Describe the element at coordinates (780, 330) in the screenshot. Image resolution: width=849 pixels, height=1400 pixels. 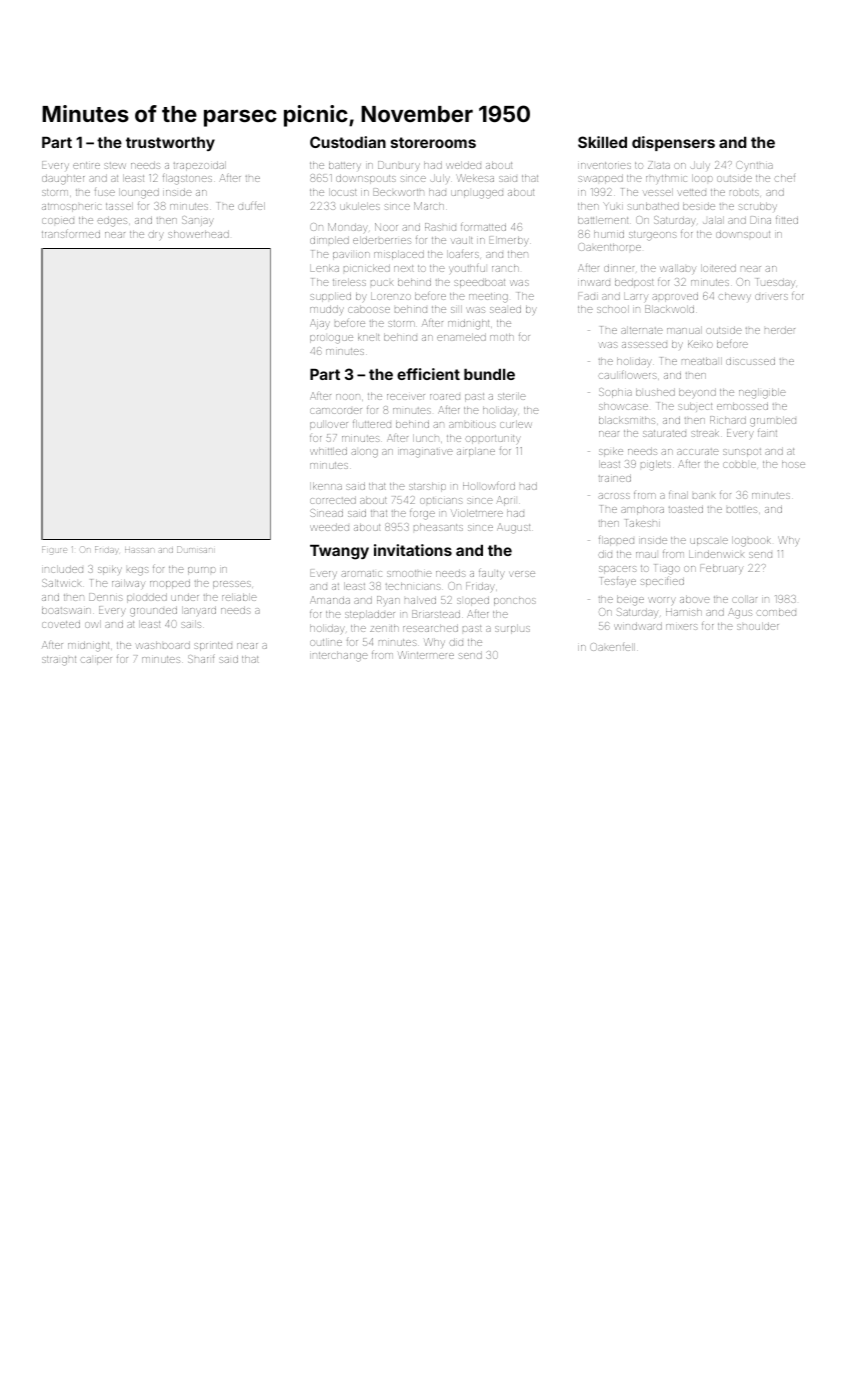
I see `herder` at that location.
